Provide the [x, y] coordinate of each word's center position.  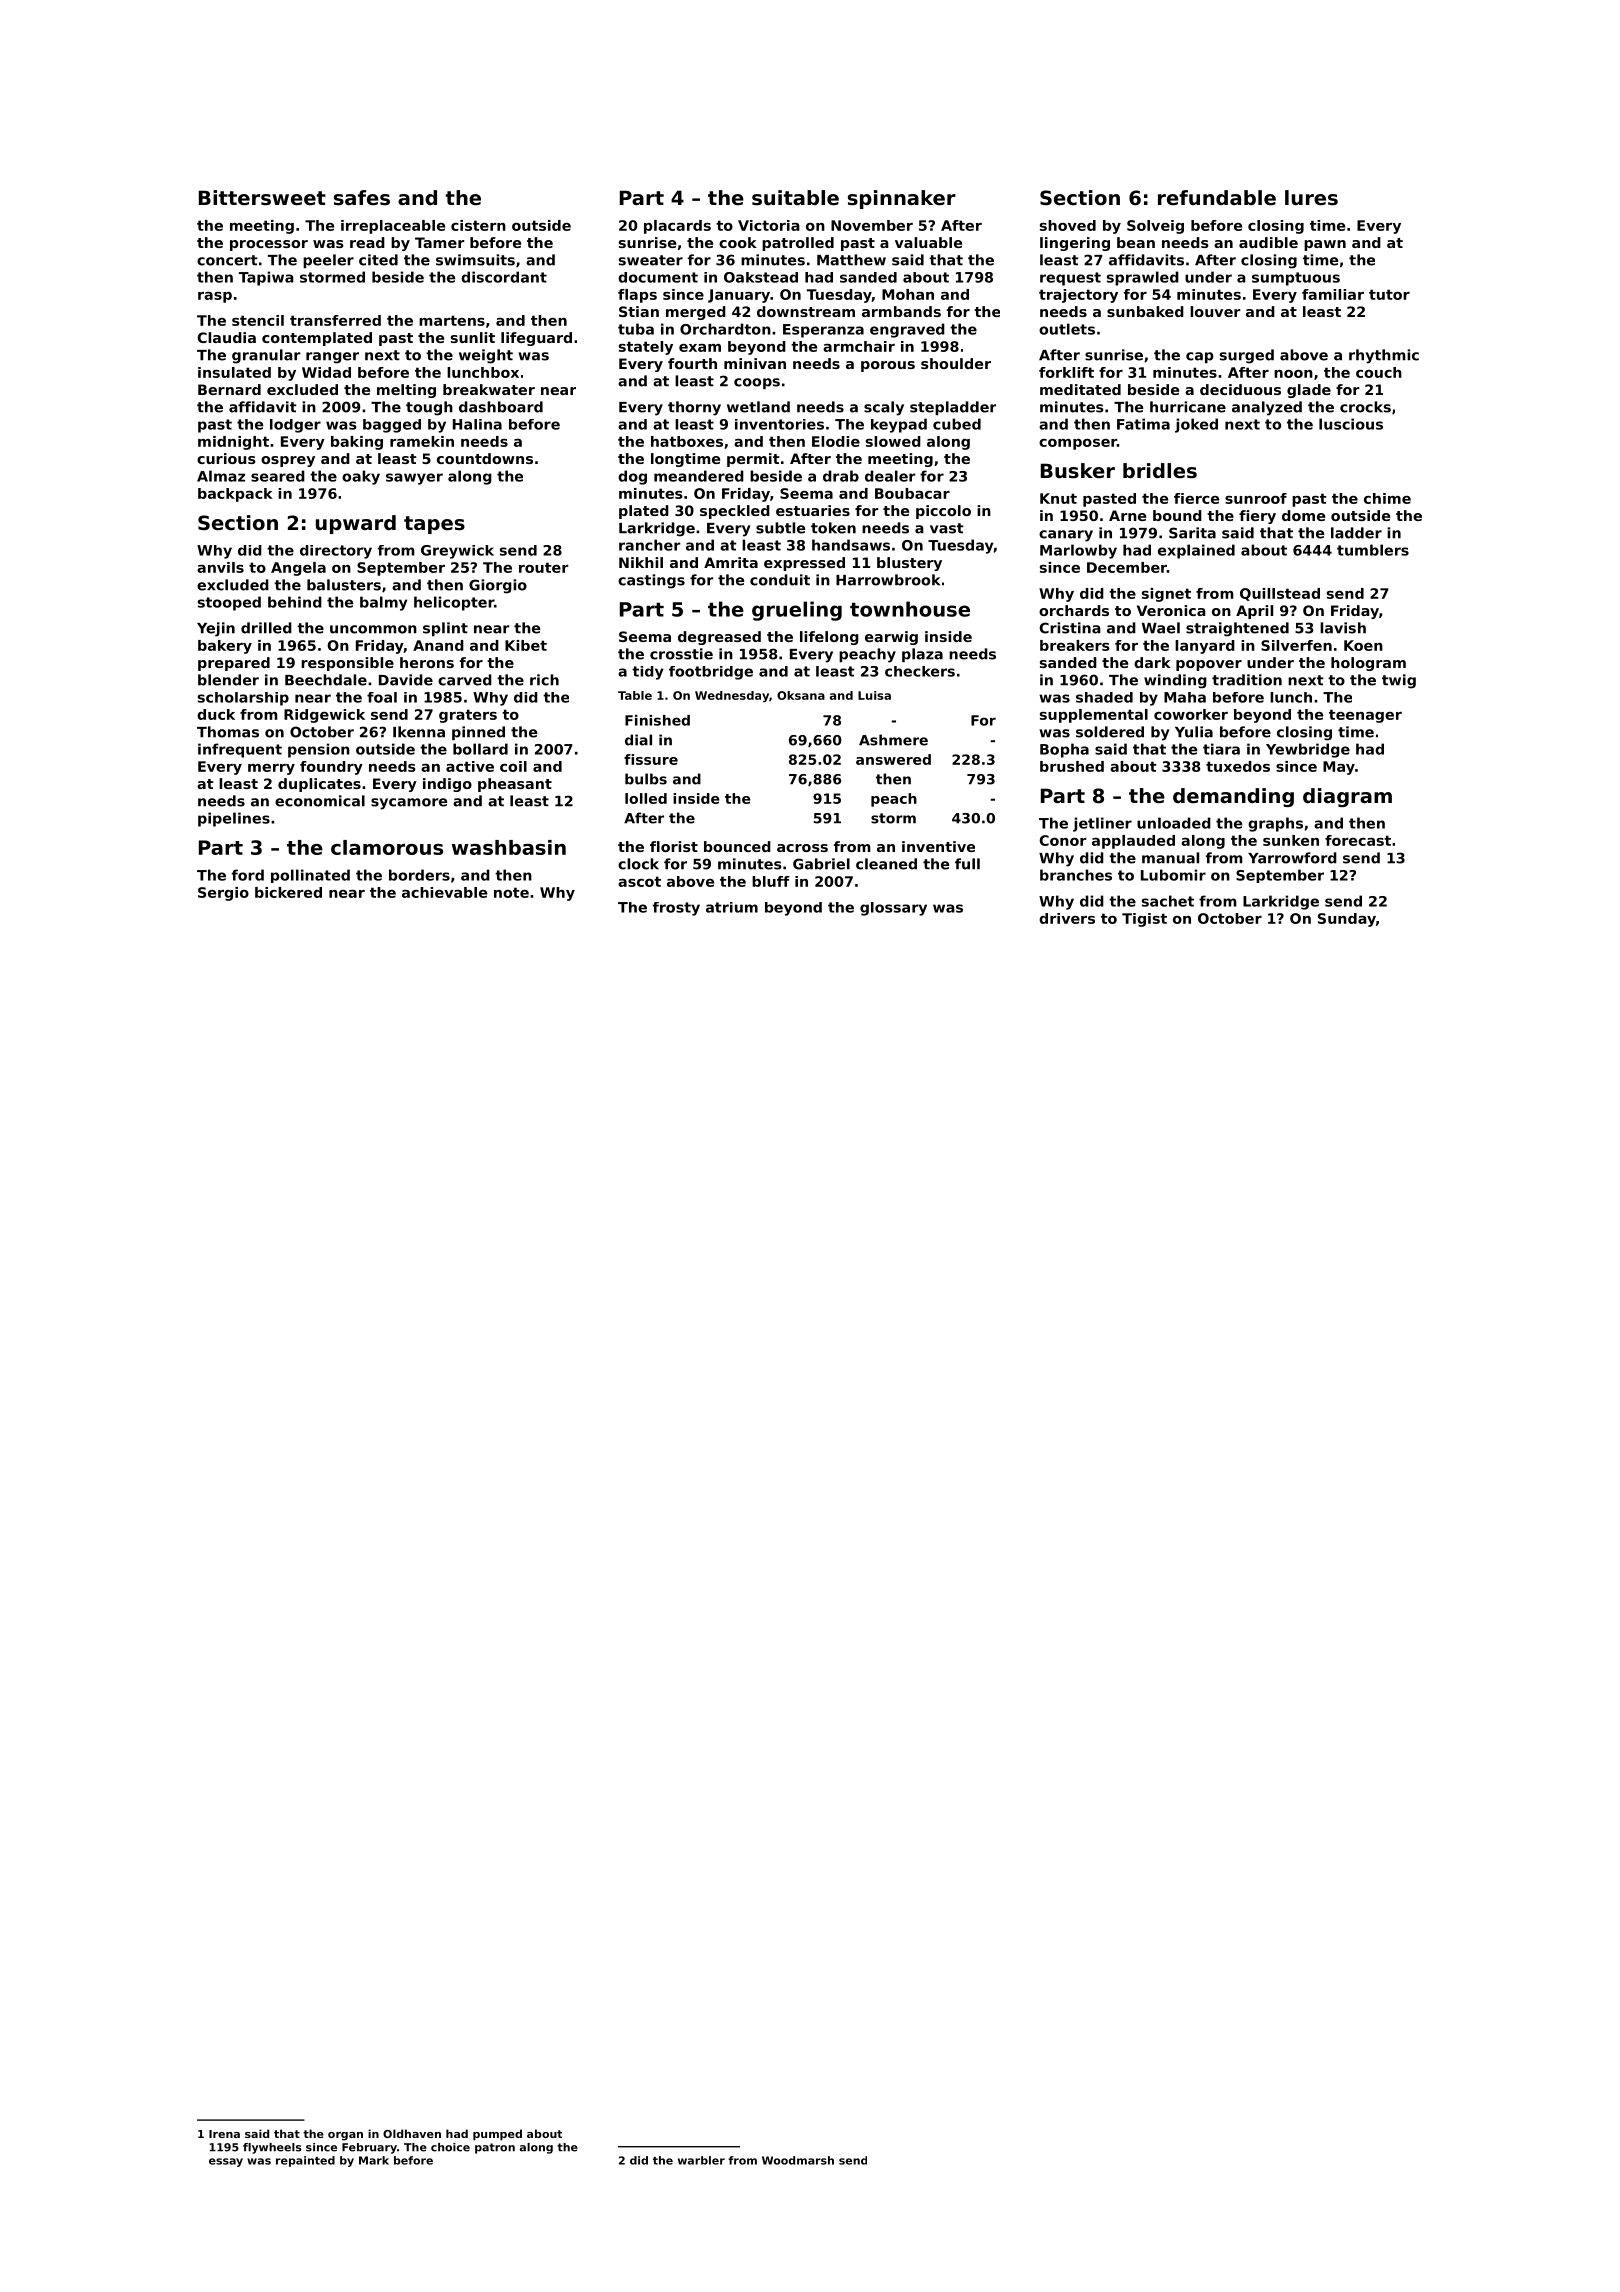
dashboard [501, 407]
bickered [288, 892]
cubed [957, 424]
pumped [497, 2135]
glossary [893, 909]
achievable [444, 892]
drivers [1067, 918]
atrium [732, 907]
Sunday [1347, 920]
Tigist [1144, 920]
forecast [1358, 840]
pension [319, 750]
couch [1379, 372]
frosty [676, 909]
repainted [305, 2161]
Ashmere [893, 740]
